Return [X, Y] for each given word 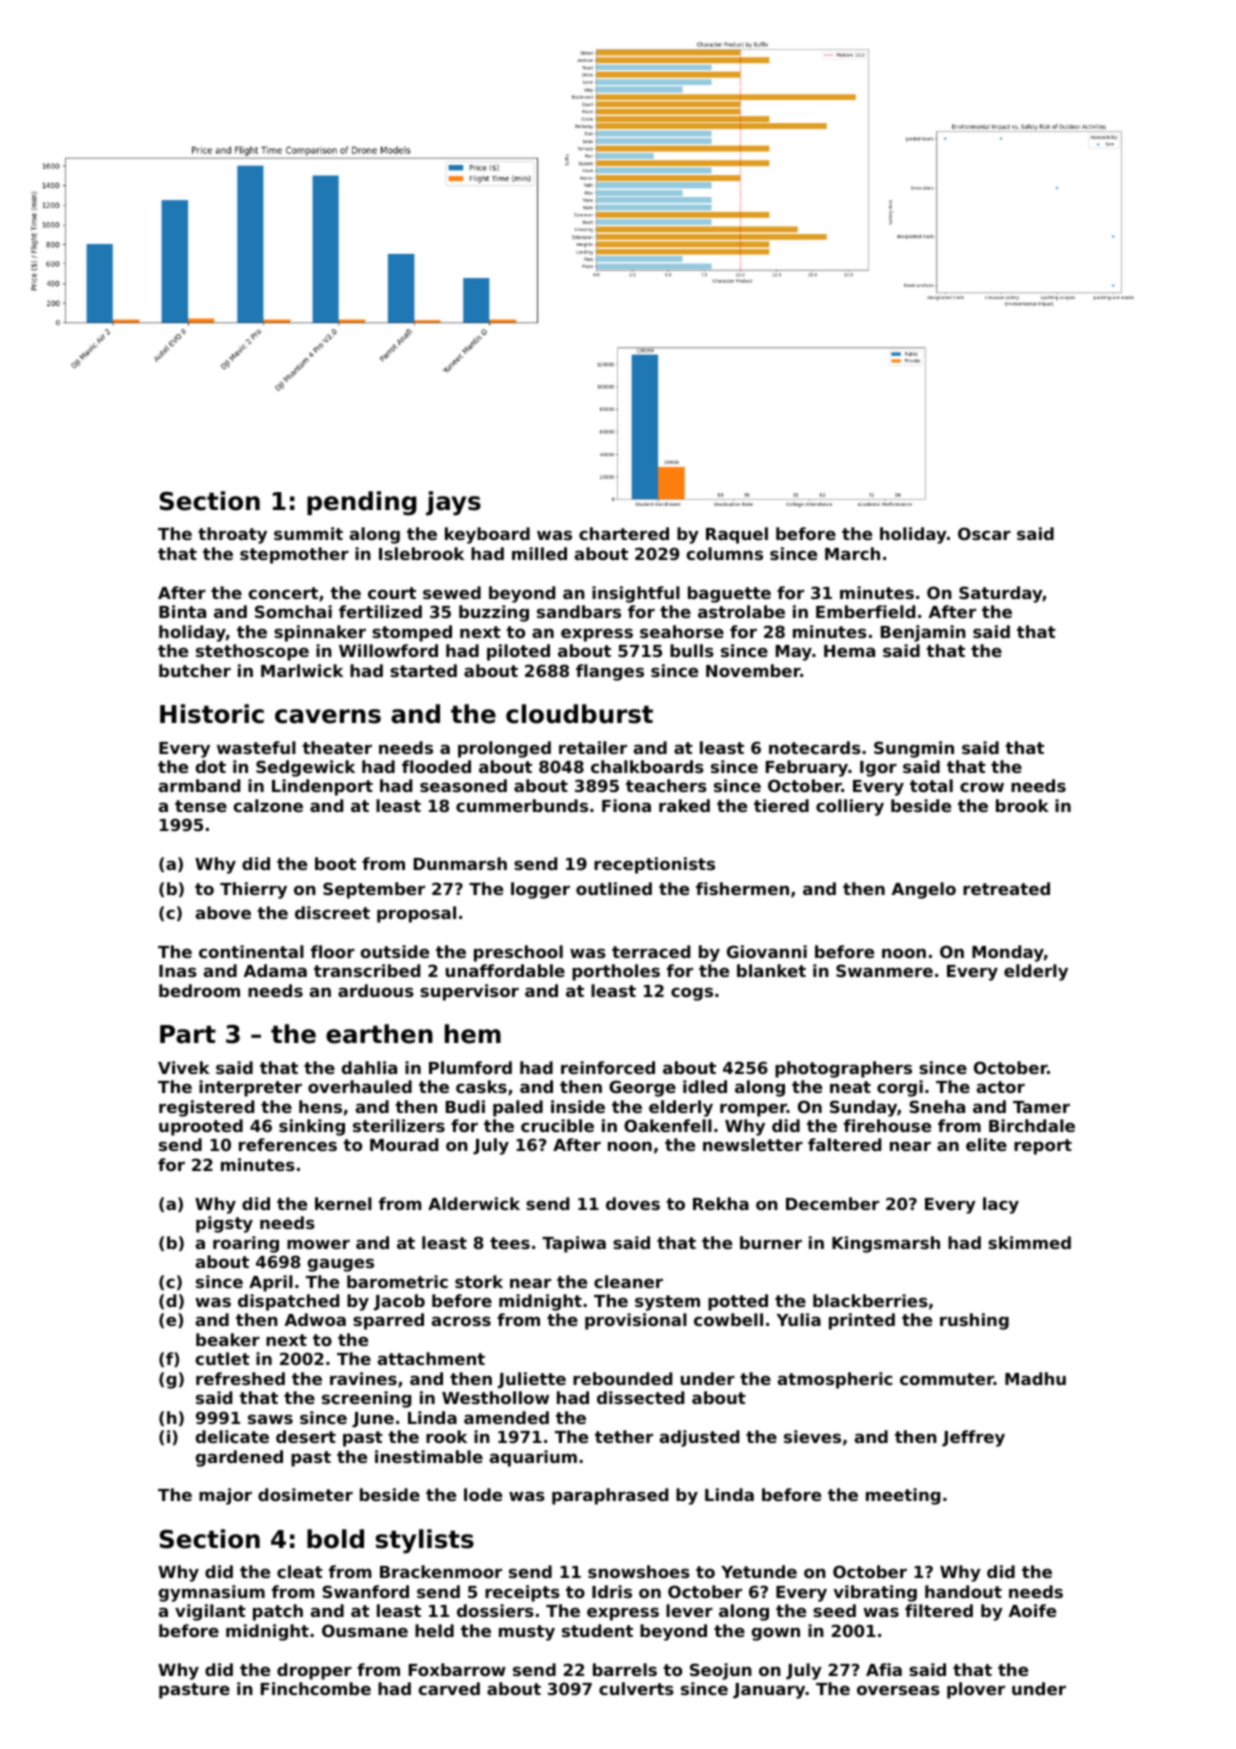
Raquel [737, 535]
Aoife [1032, 1610]
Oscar [984, 533]
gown [776, 1634]
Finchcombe [316, 1688]
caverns [328, 716]
